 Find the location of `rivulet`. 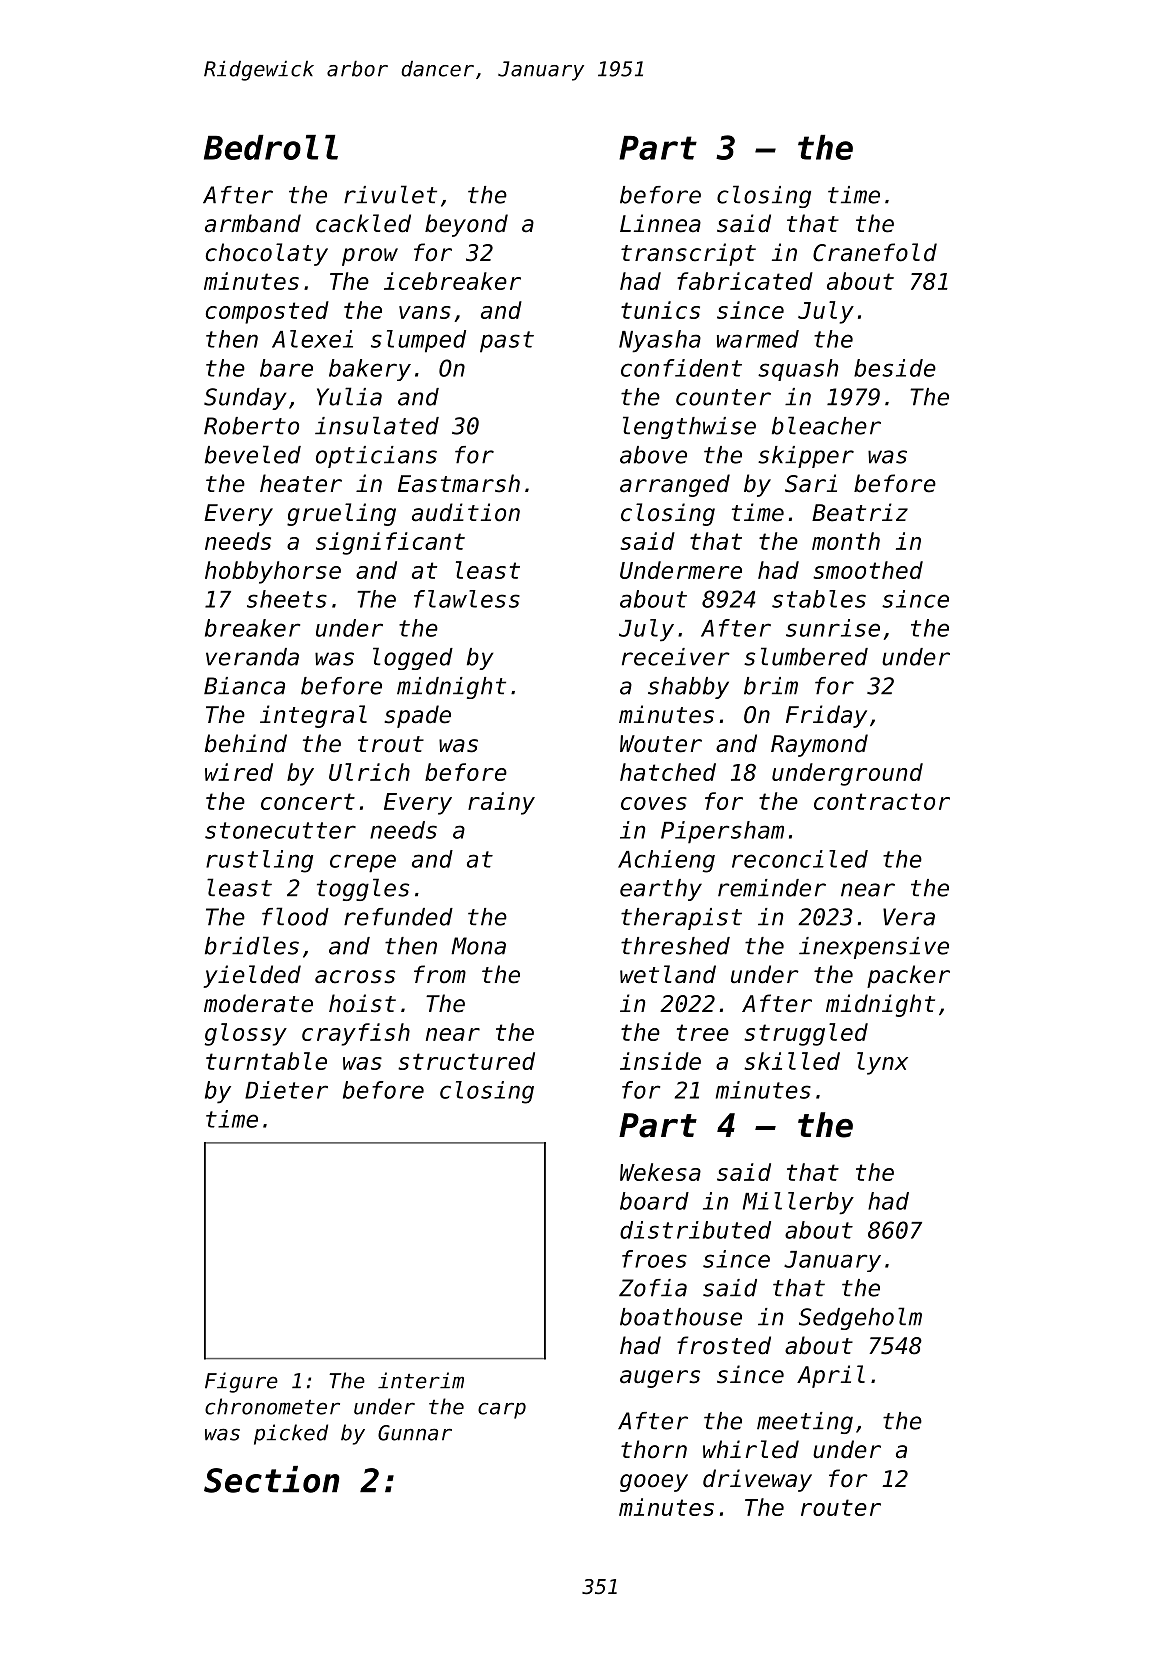

rivulet is located at coordinates (390, 194).
